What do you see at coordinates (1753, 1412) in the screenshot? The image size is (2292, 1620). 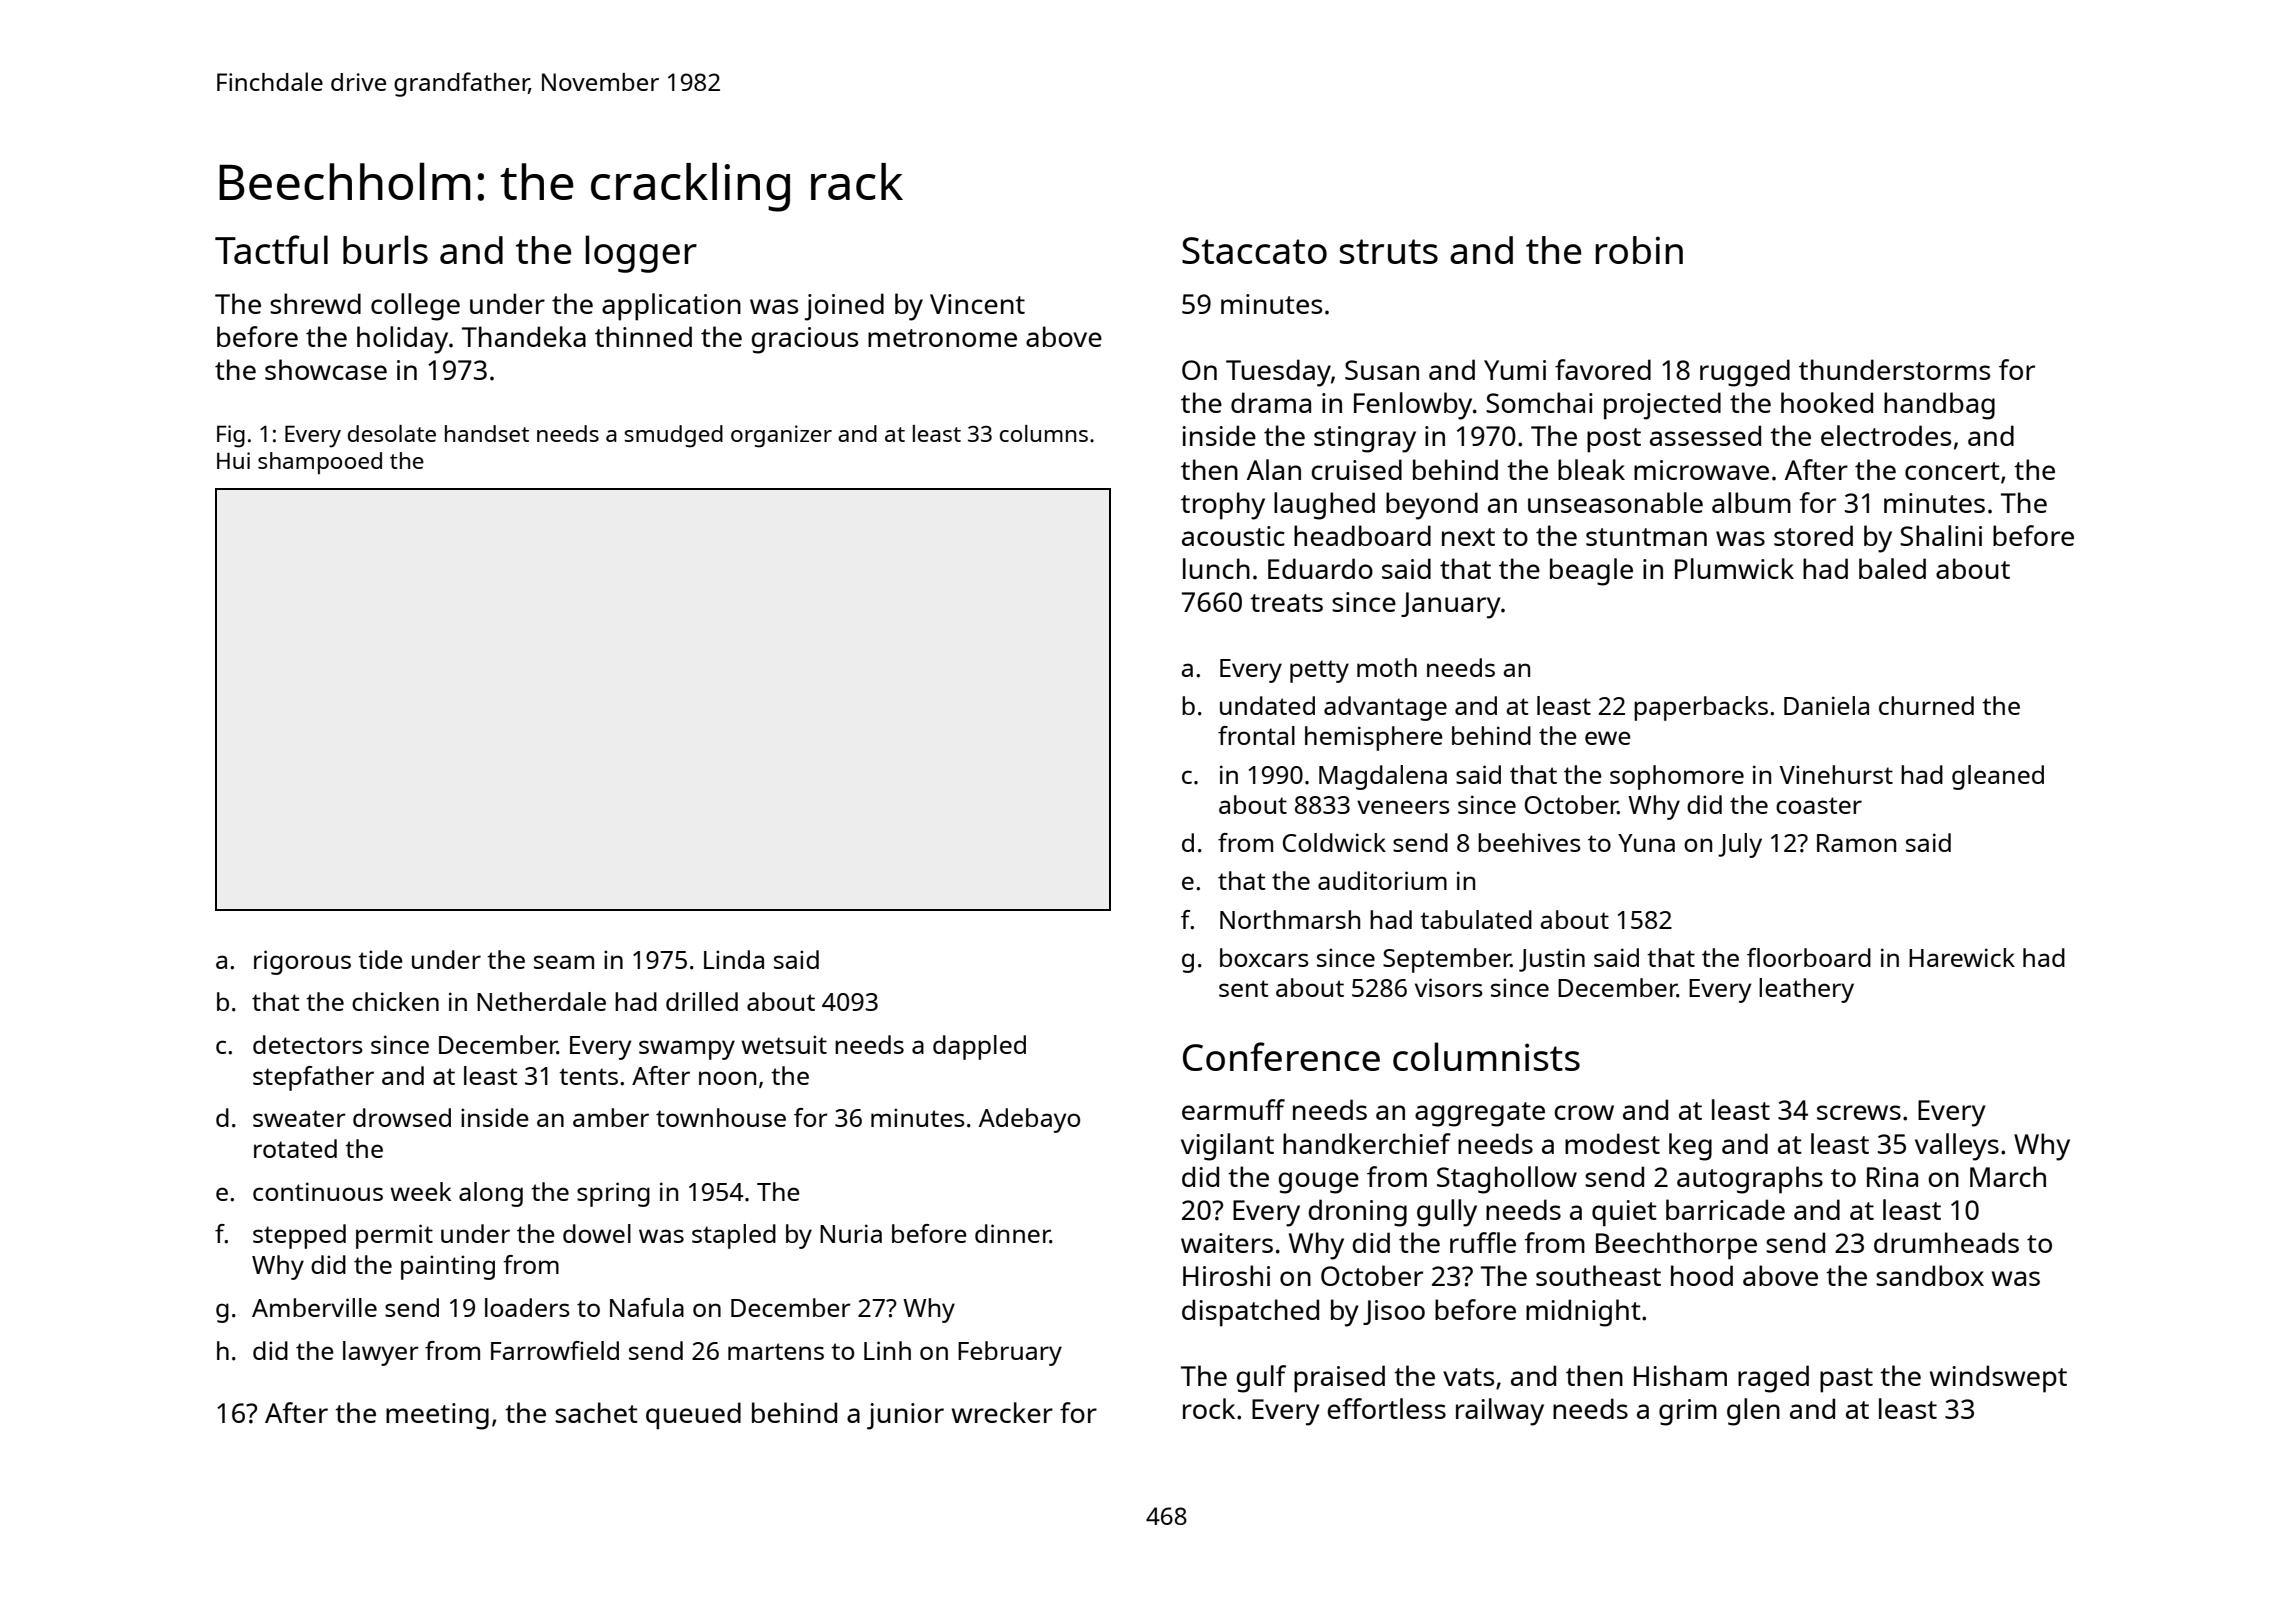 I see `glen` at bounding box center [1753, 1412].
